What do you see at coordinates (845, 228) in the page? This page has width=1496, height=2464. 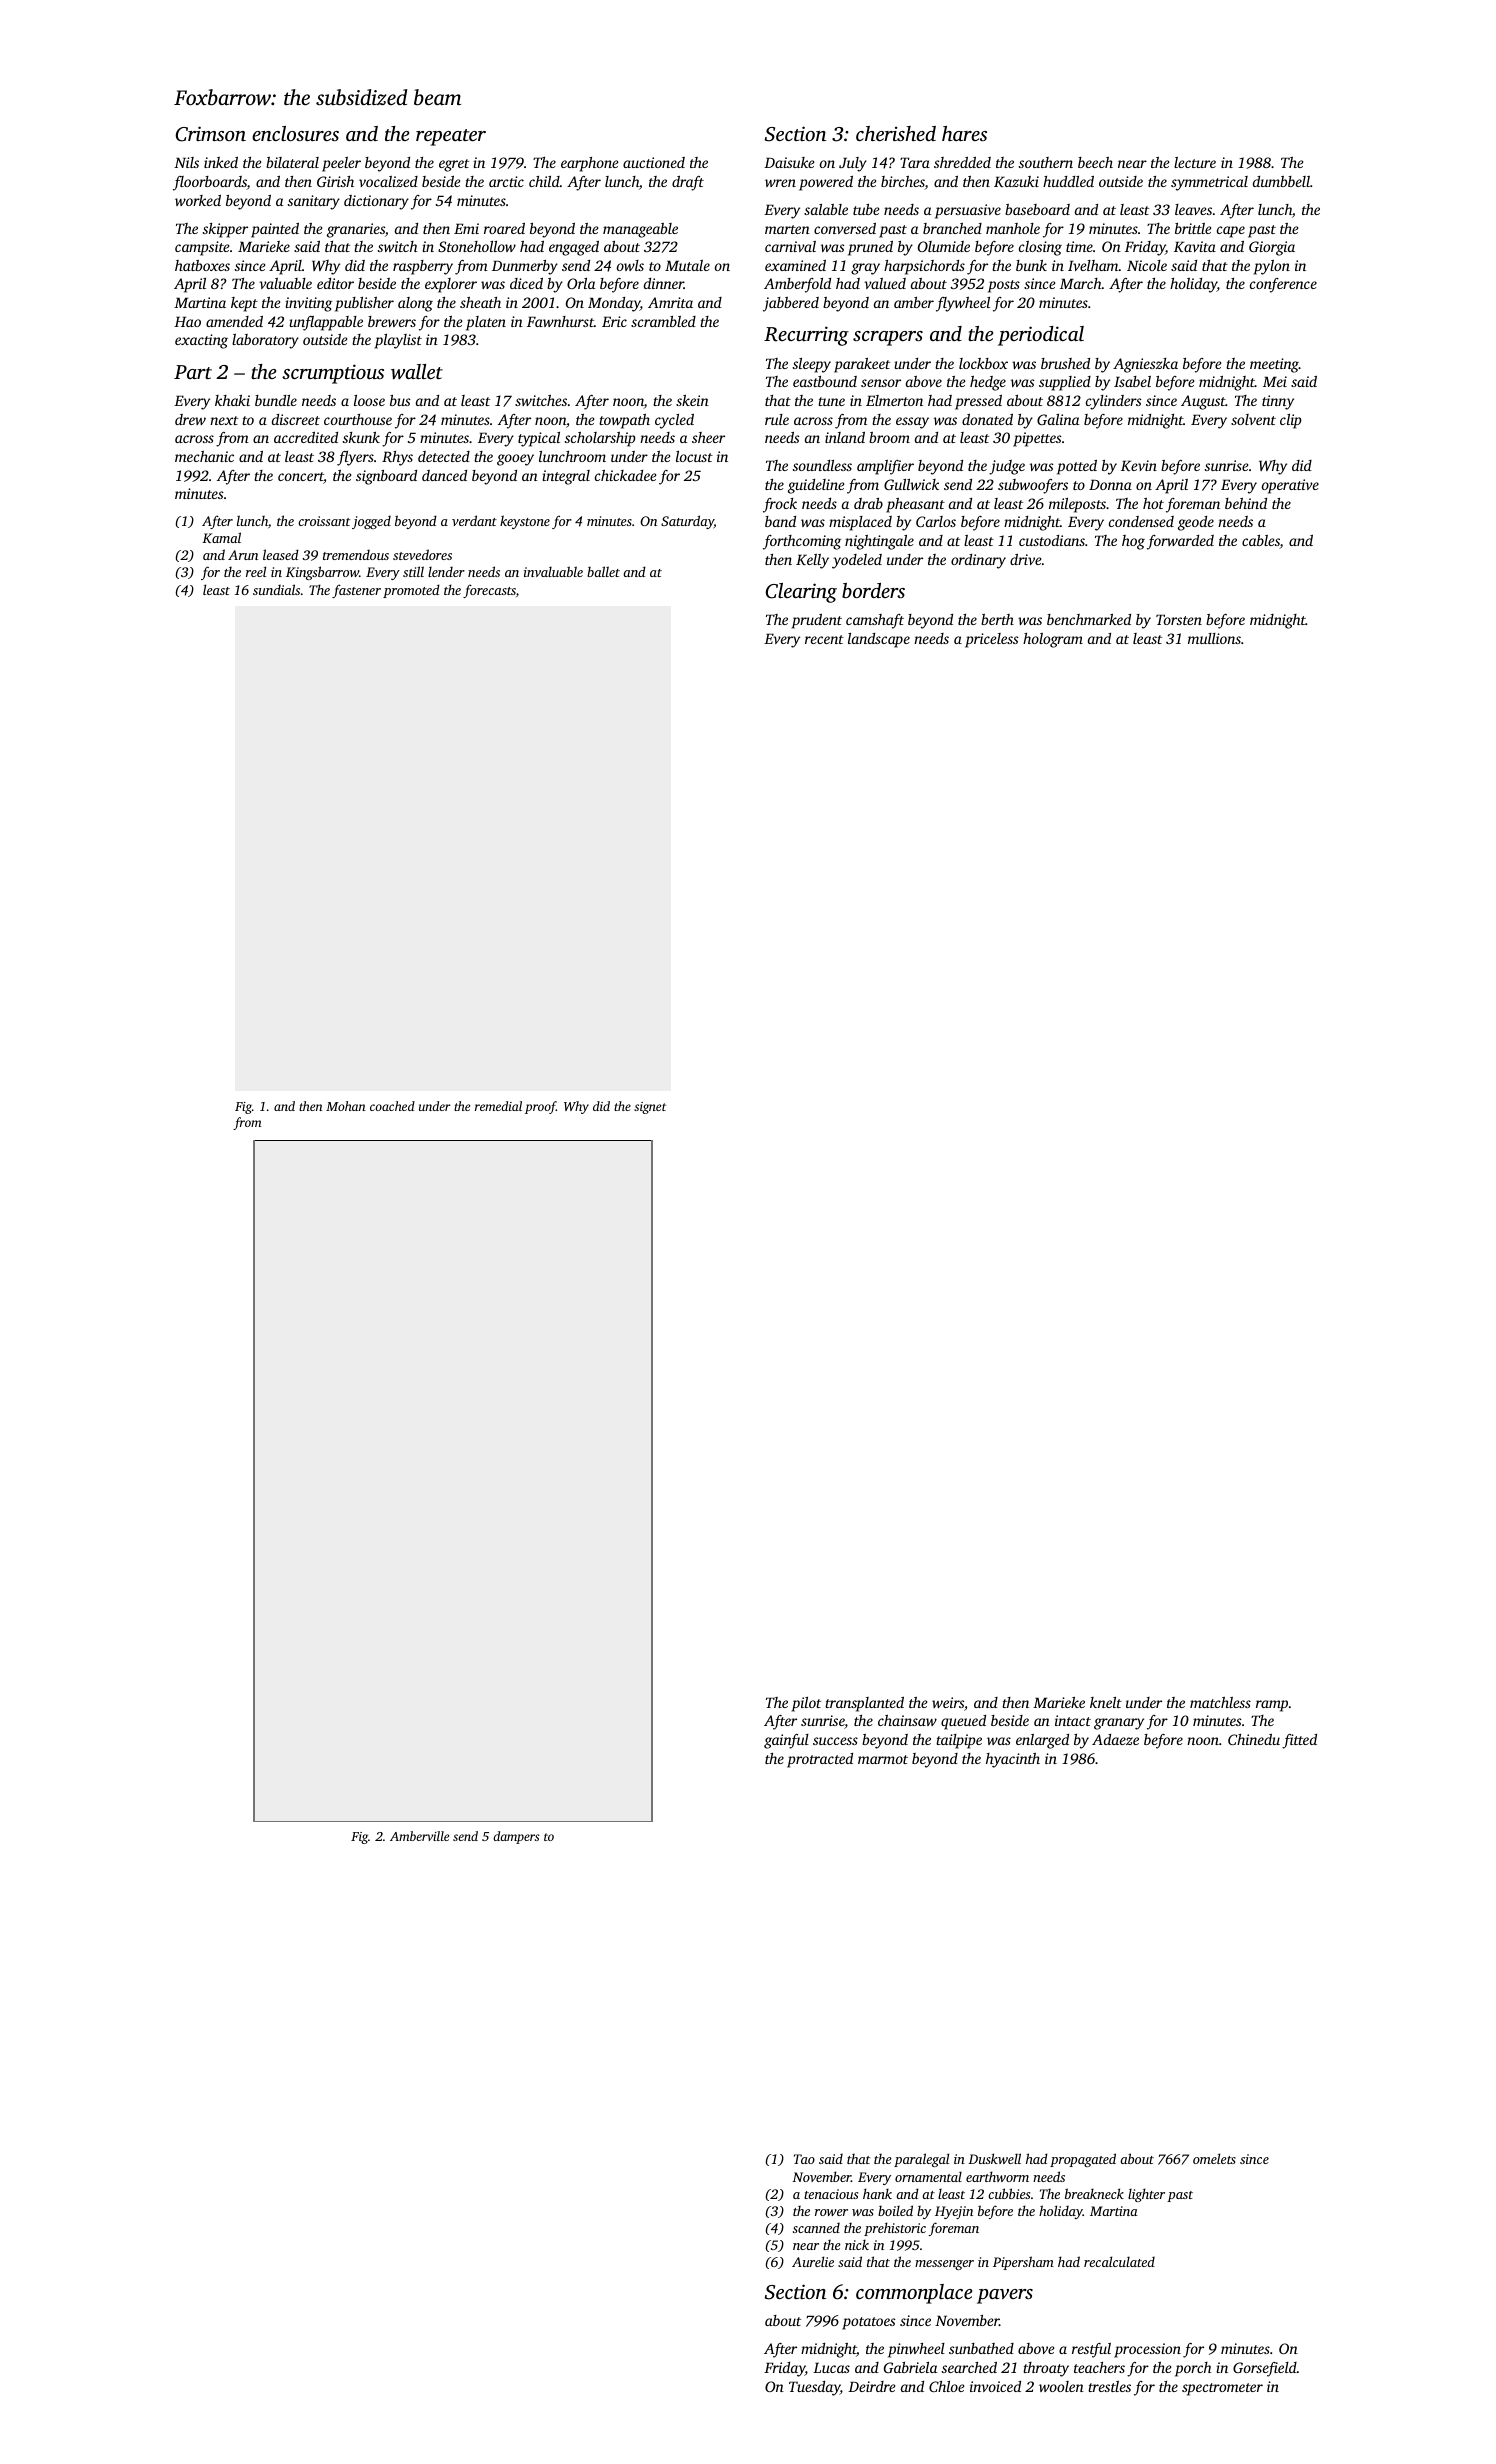 I see `conversed` at bounding box center [845, 228].
